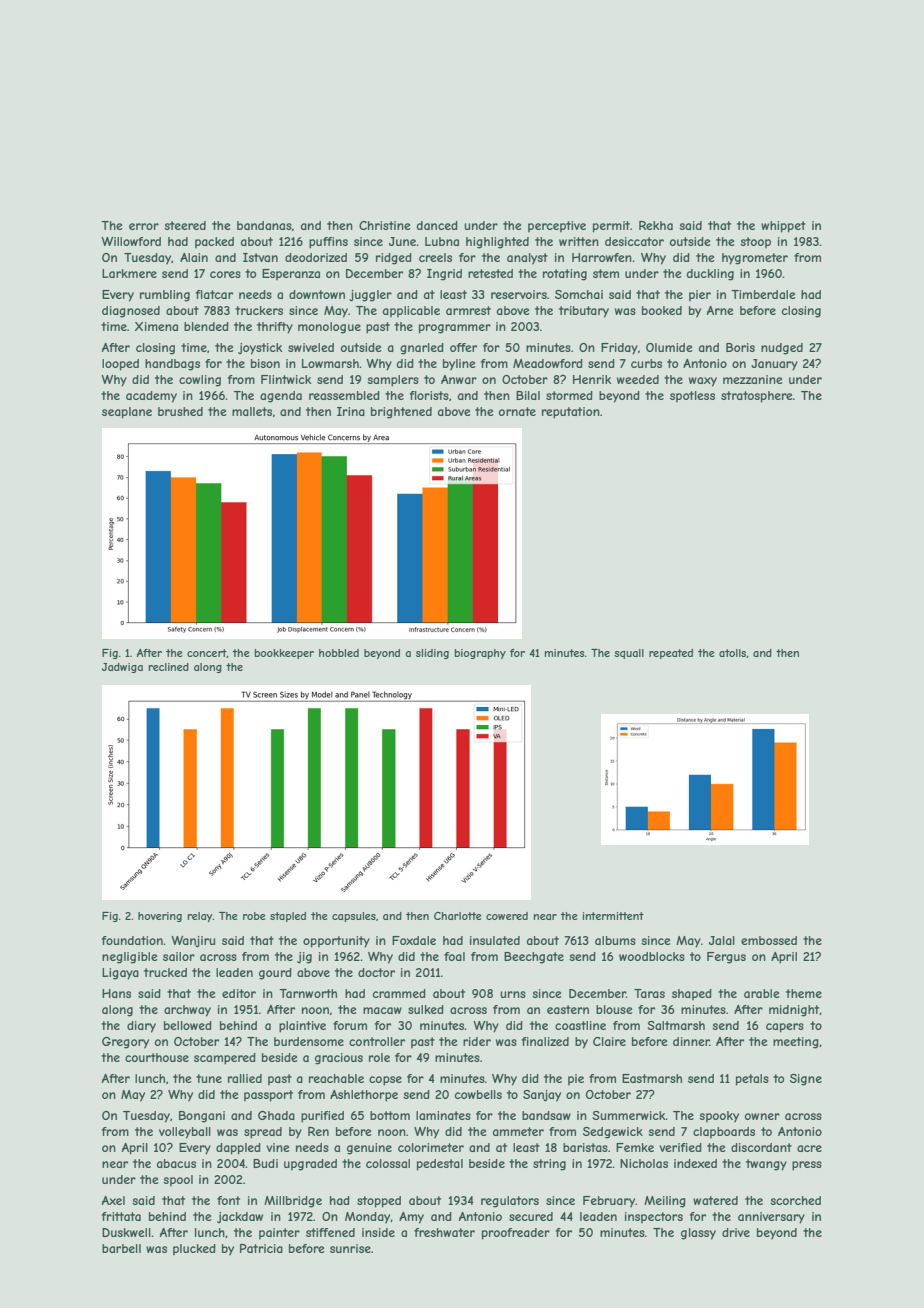  I want to click on painter, so click(279, 1234).
